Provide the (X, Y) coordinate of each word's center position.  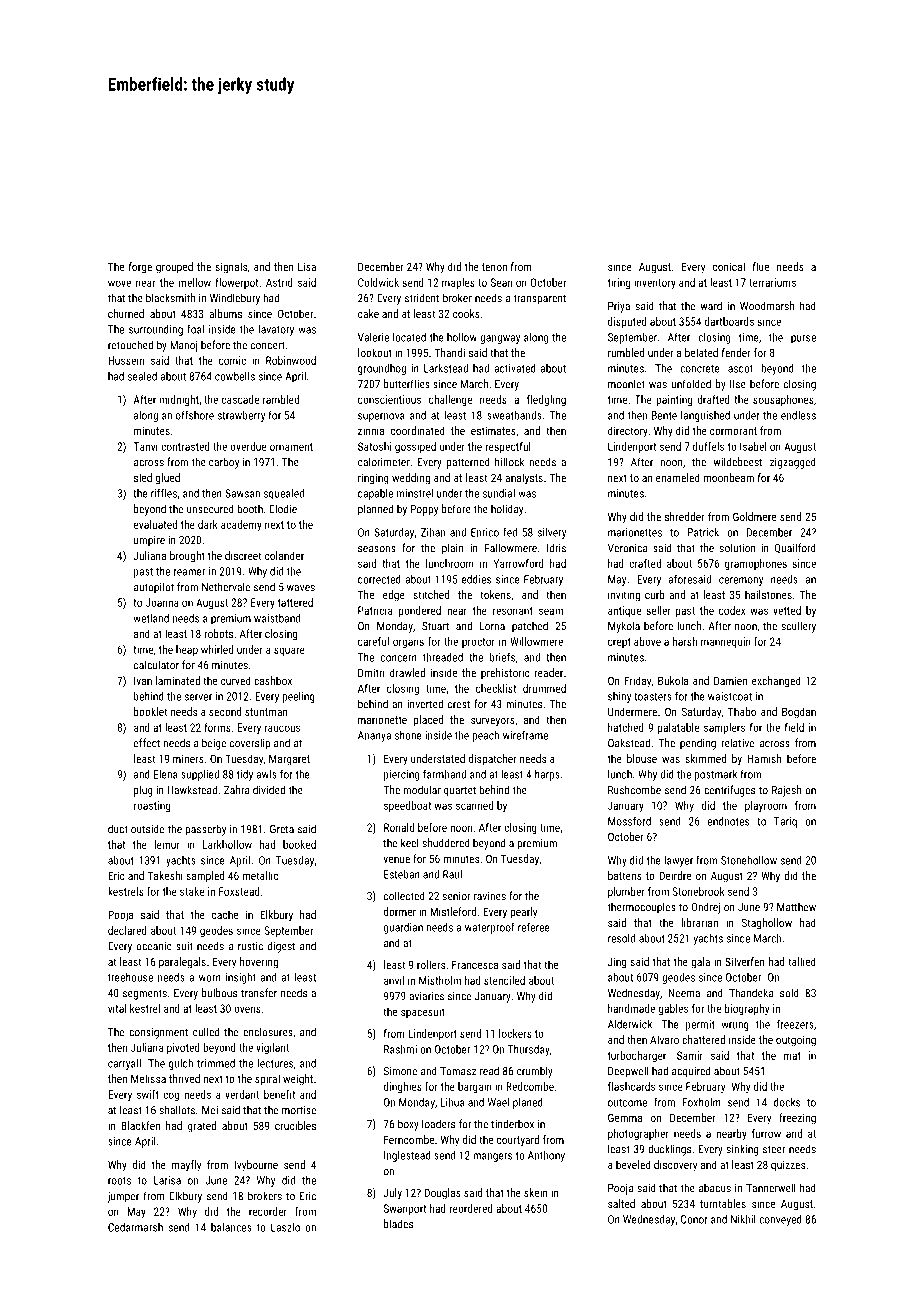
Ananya (374, 736)
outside (147, 829)
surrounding (156, 330)
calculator (156, 665)
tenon (494, 267)
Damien (730, 680)
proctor (478, 643)
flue (761, 266)
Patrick (703, 532)
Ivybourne (256, 1166)
